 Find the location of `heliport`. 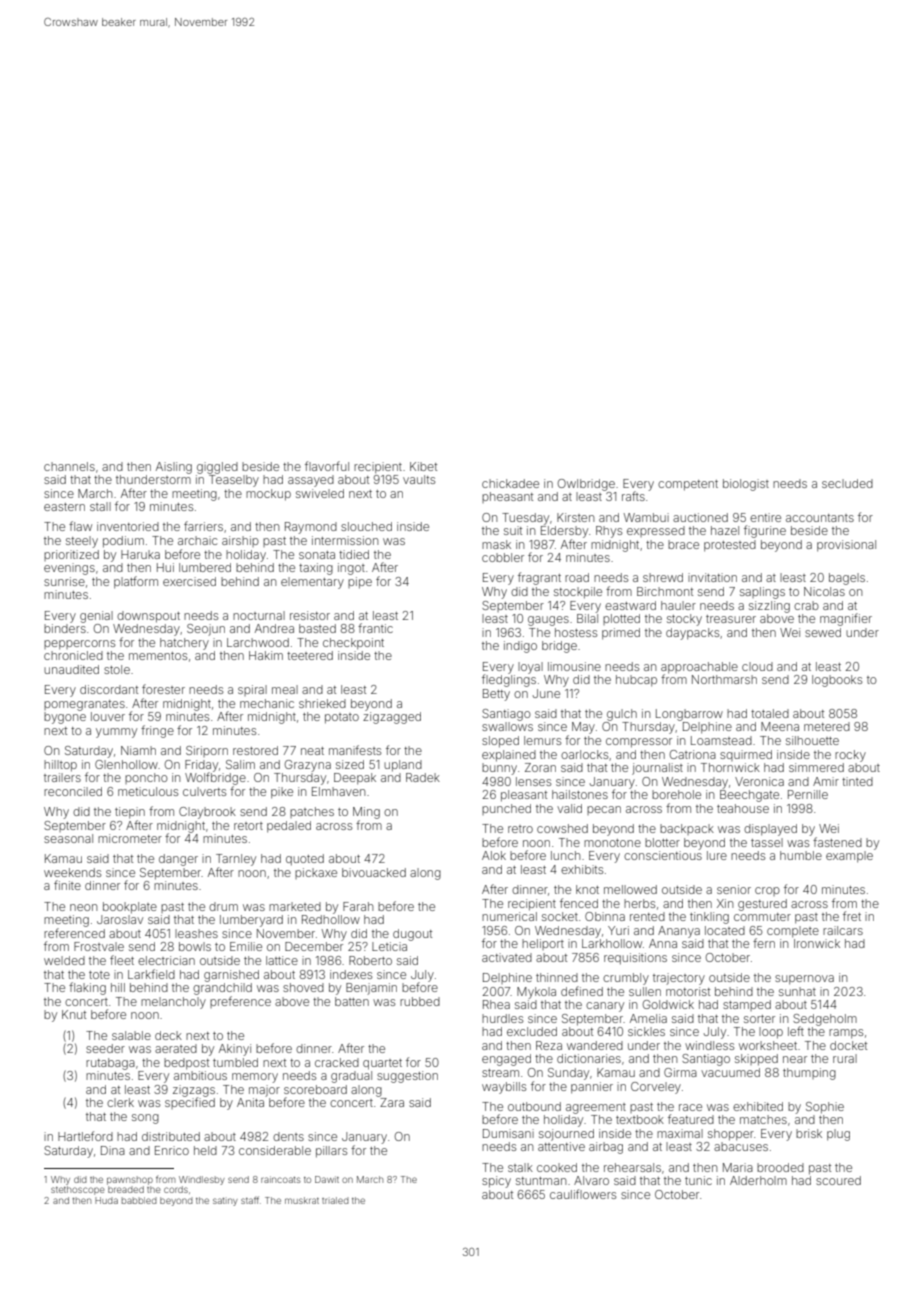

heliport is located at coordinates (543, 944).
